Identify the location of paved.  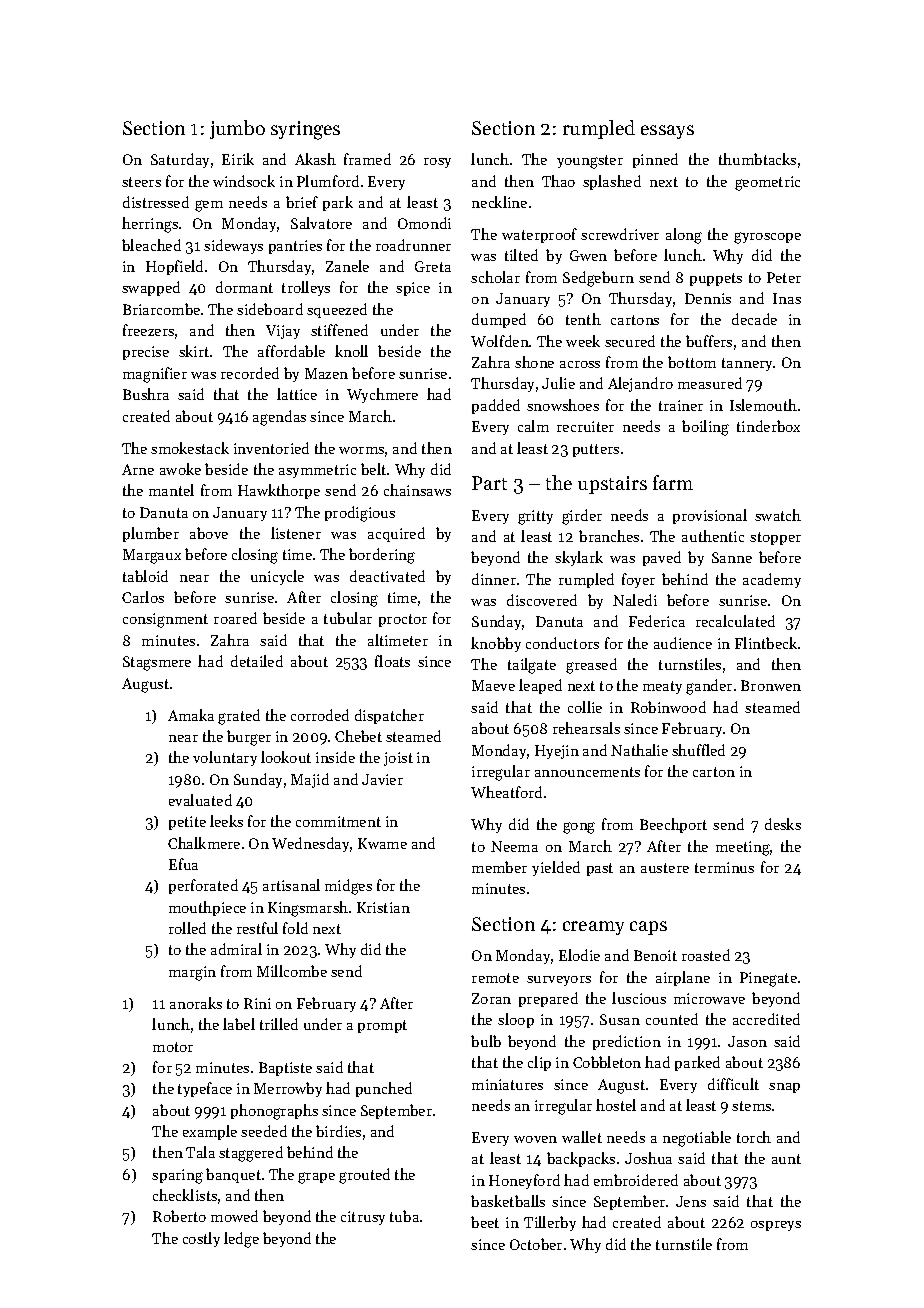
(662, 558).
